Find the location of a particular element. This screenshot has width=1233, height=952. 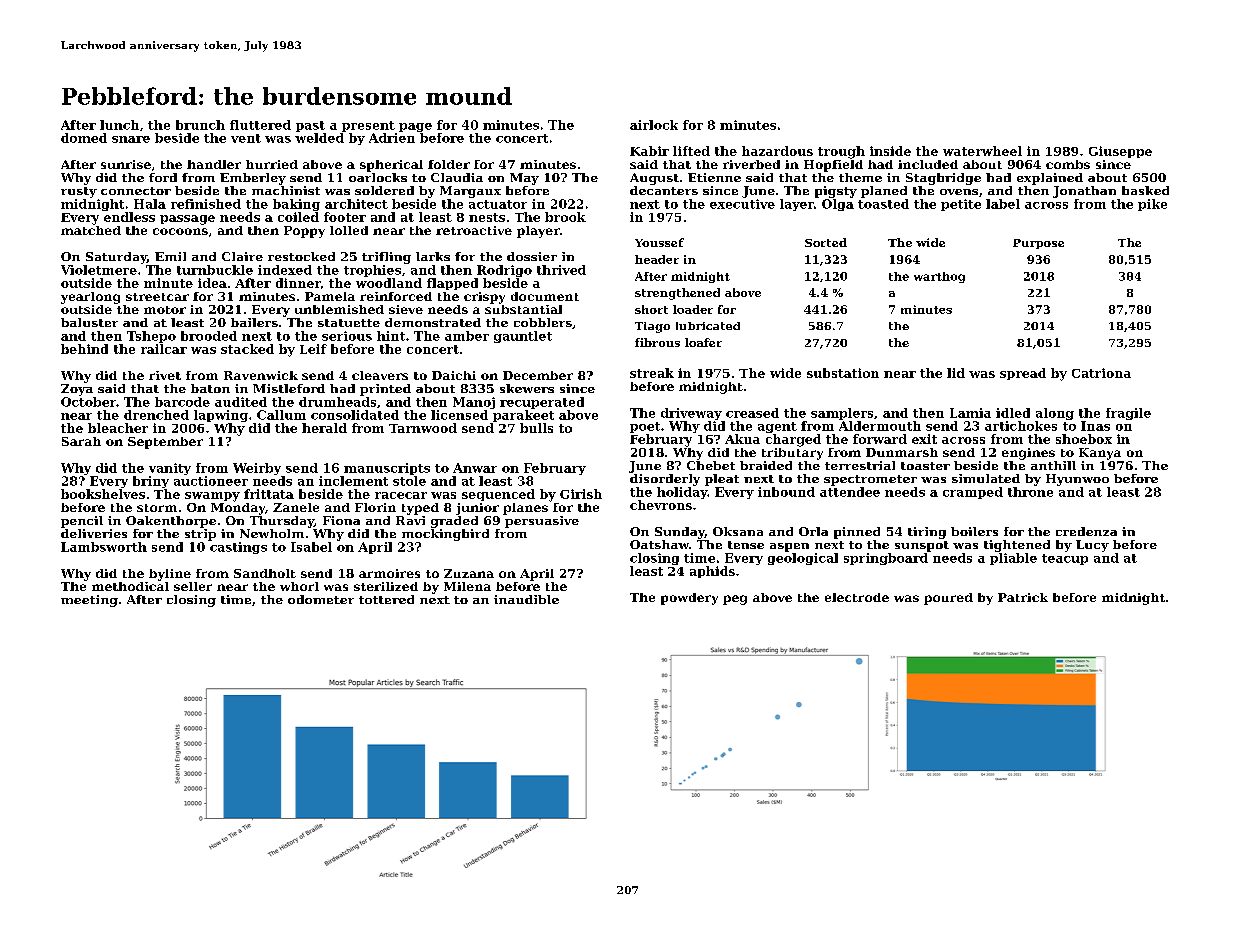

spread is located at coordinates (1023, 374).
